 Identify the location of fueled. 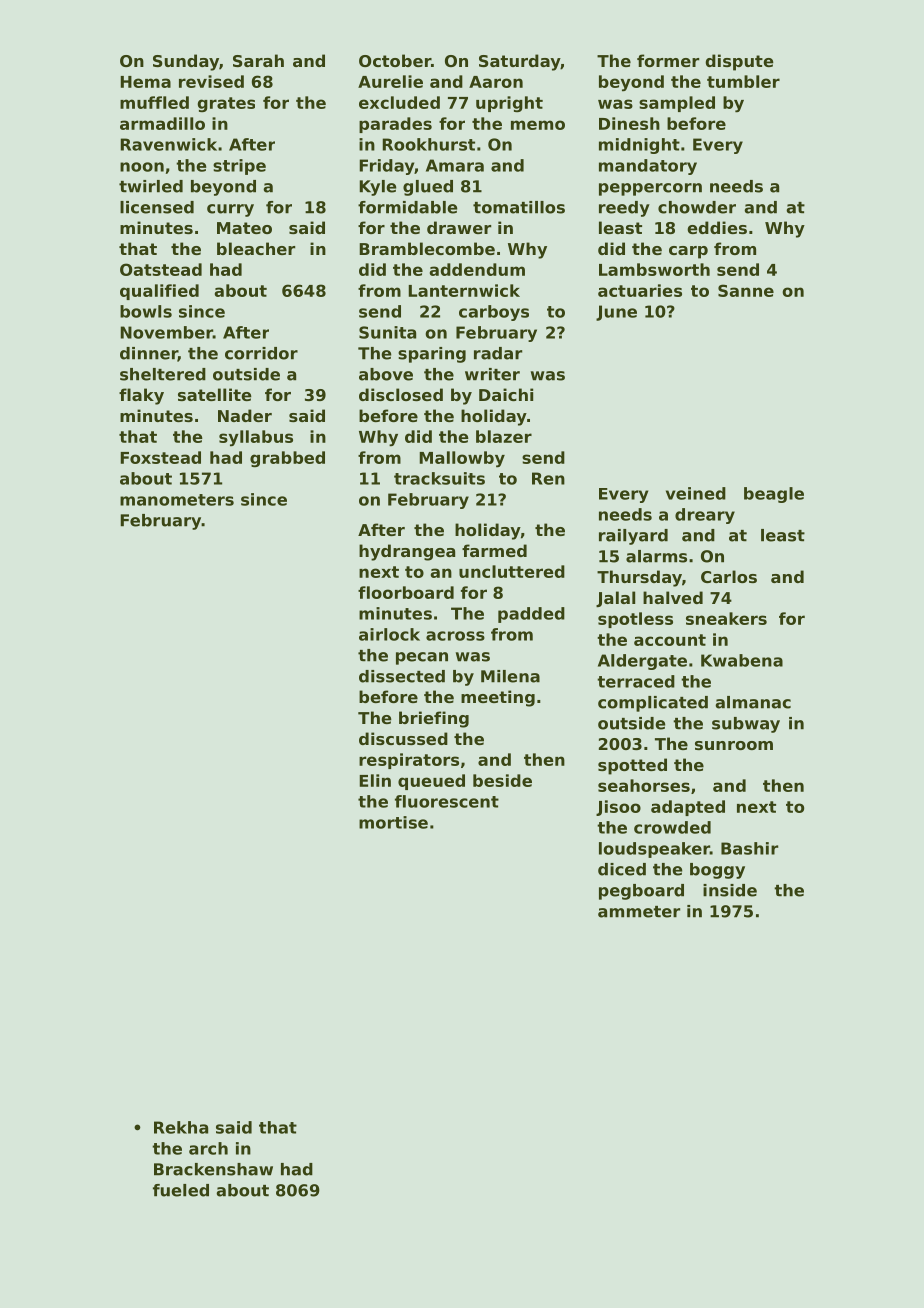
(181, 1190).
